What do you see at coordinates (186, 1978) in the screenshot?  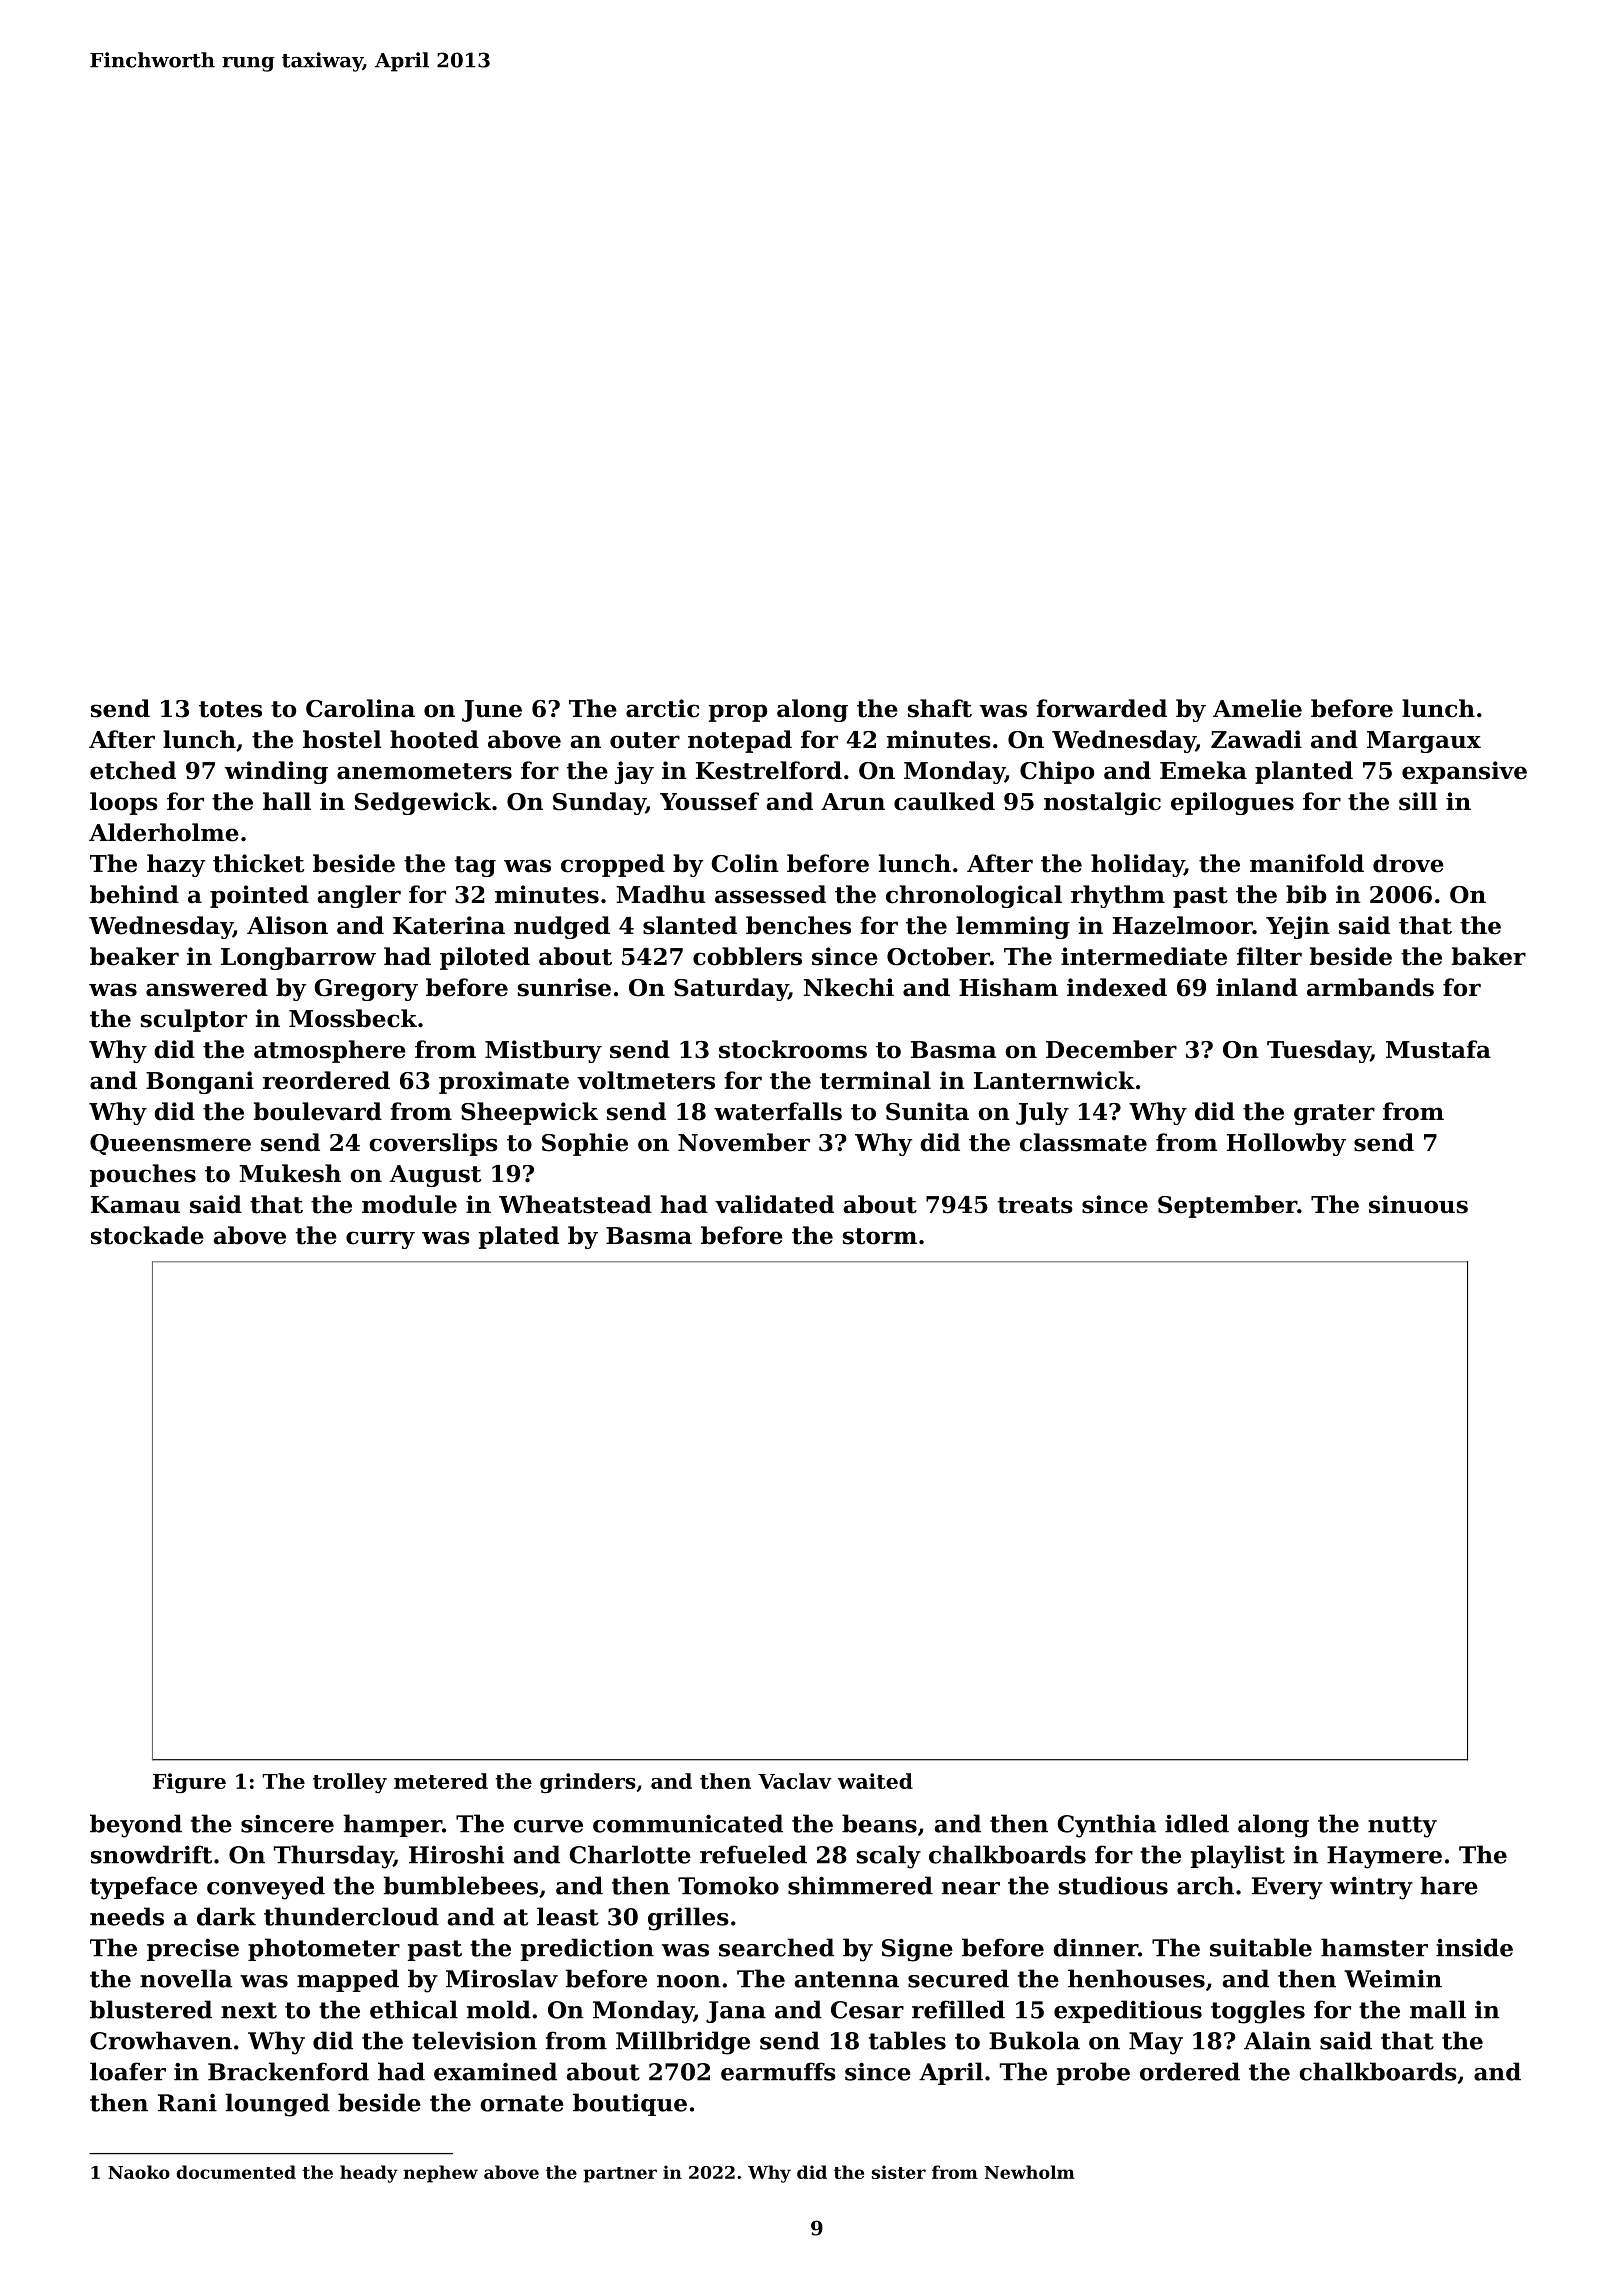 I see `novella` at bounding box center [186, 1978].
